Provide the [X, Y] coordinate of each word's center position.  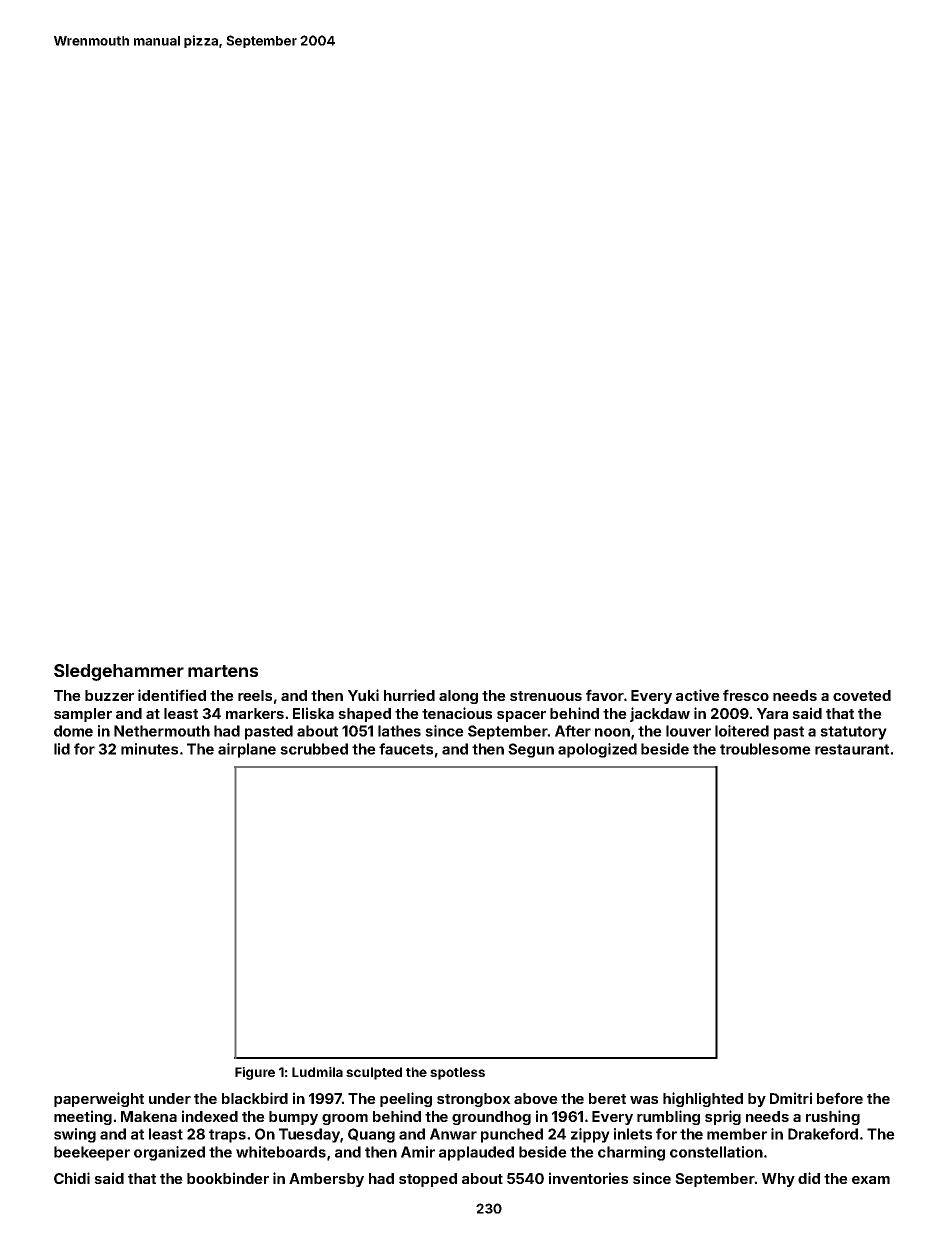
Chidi [72, 1178]
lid [62, 749]
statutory [853, 733]
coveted [862, 695]
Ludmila [317, 1072]
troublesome [765, 749]
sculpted [374, 1073]
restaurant [852, 749]
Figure [255, 1073]
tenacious [457, 713]
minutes [149, 749]
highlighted [703, 1099]
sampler [83, 715]
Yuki [363, 695]
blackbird [255, 1098]
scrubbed [314, 749]
